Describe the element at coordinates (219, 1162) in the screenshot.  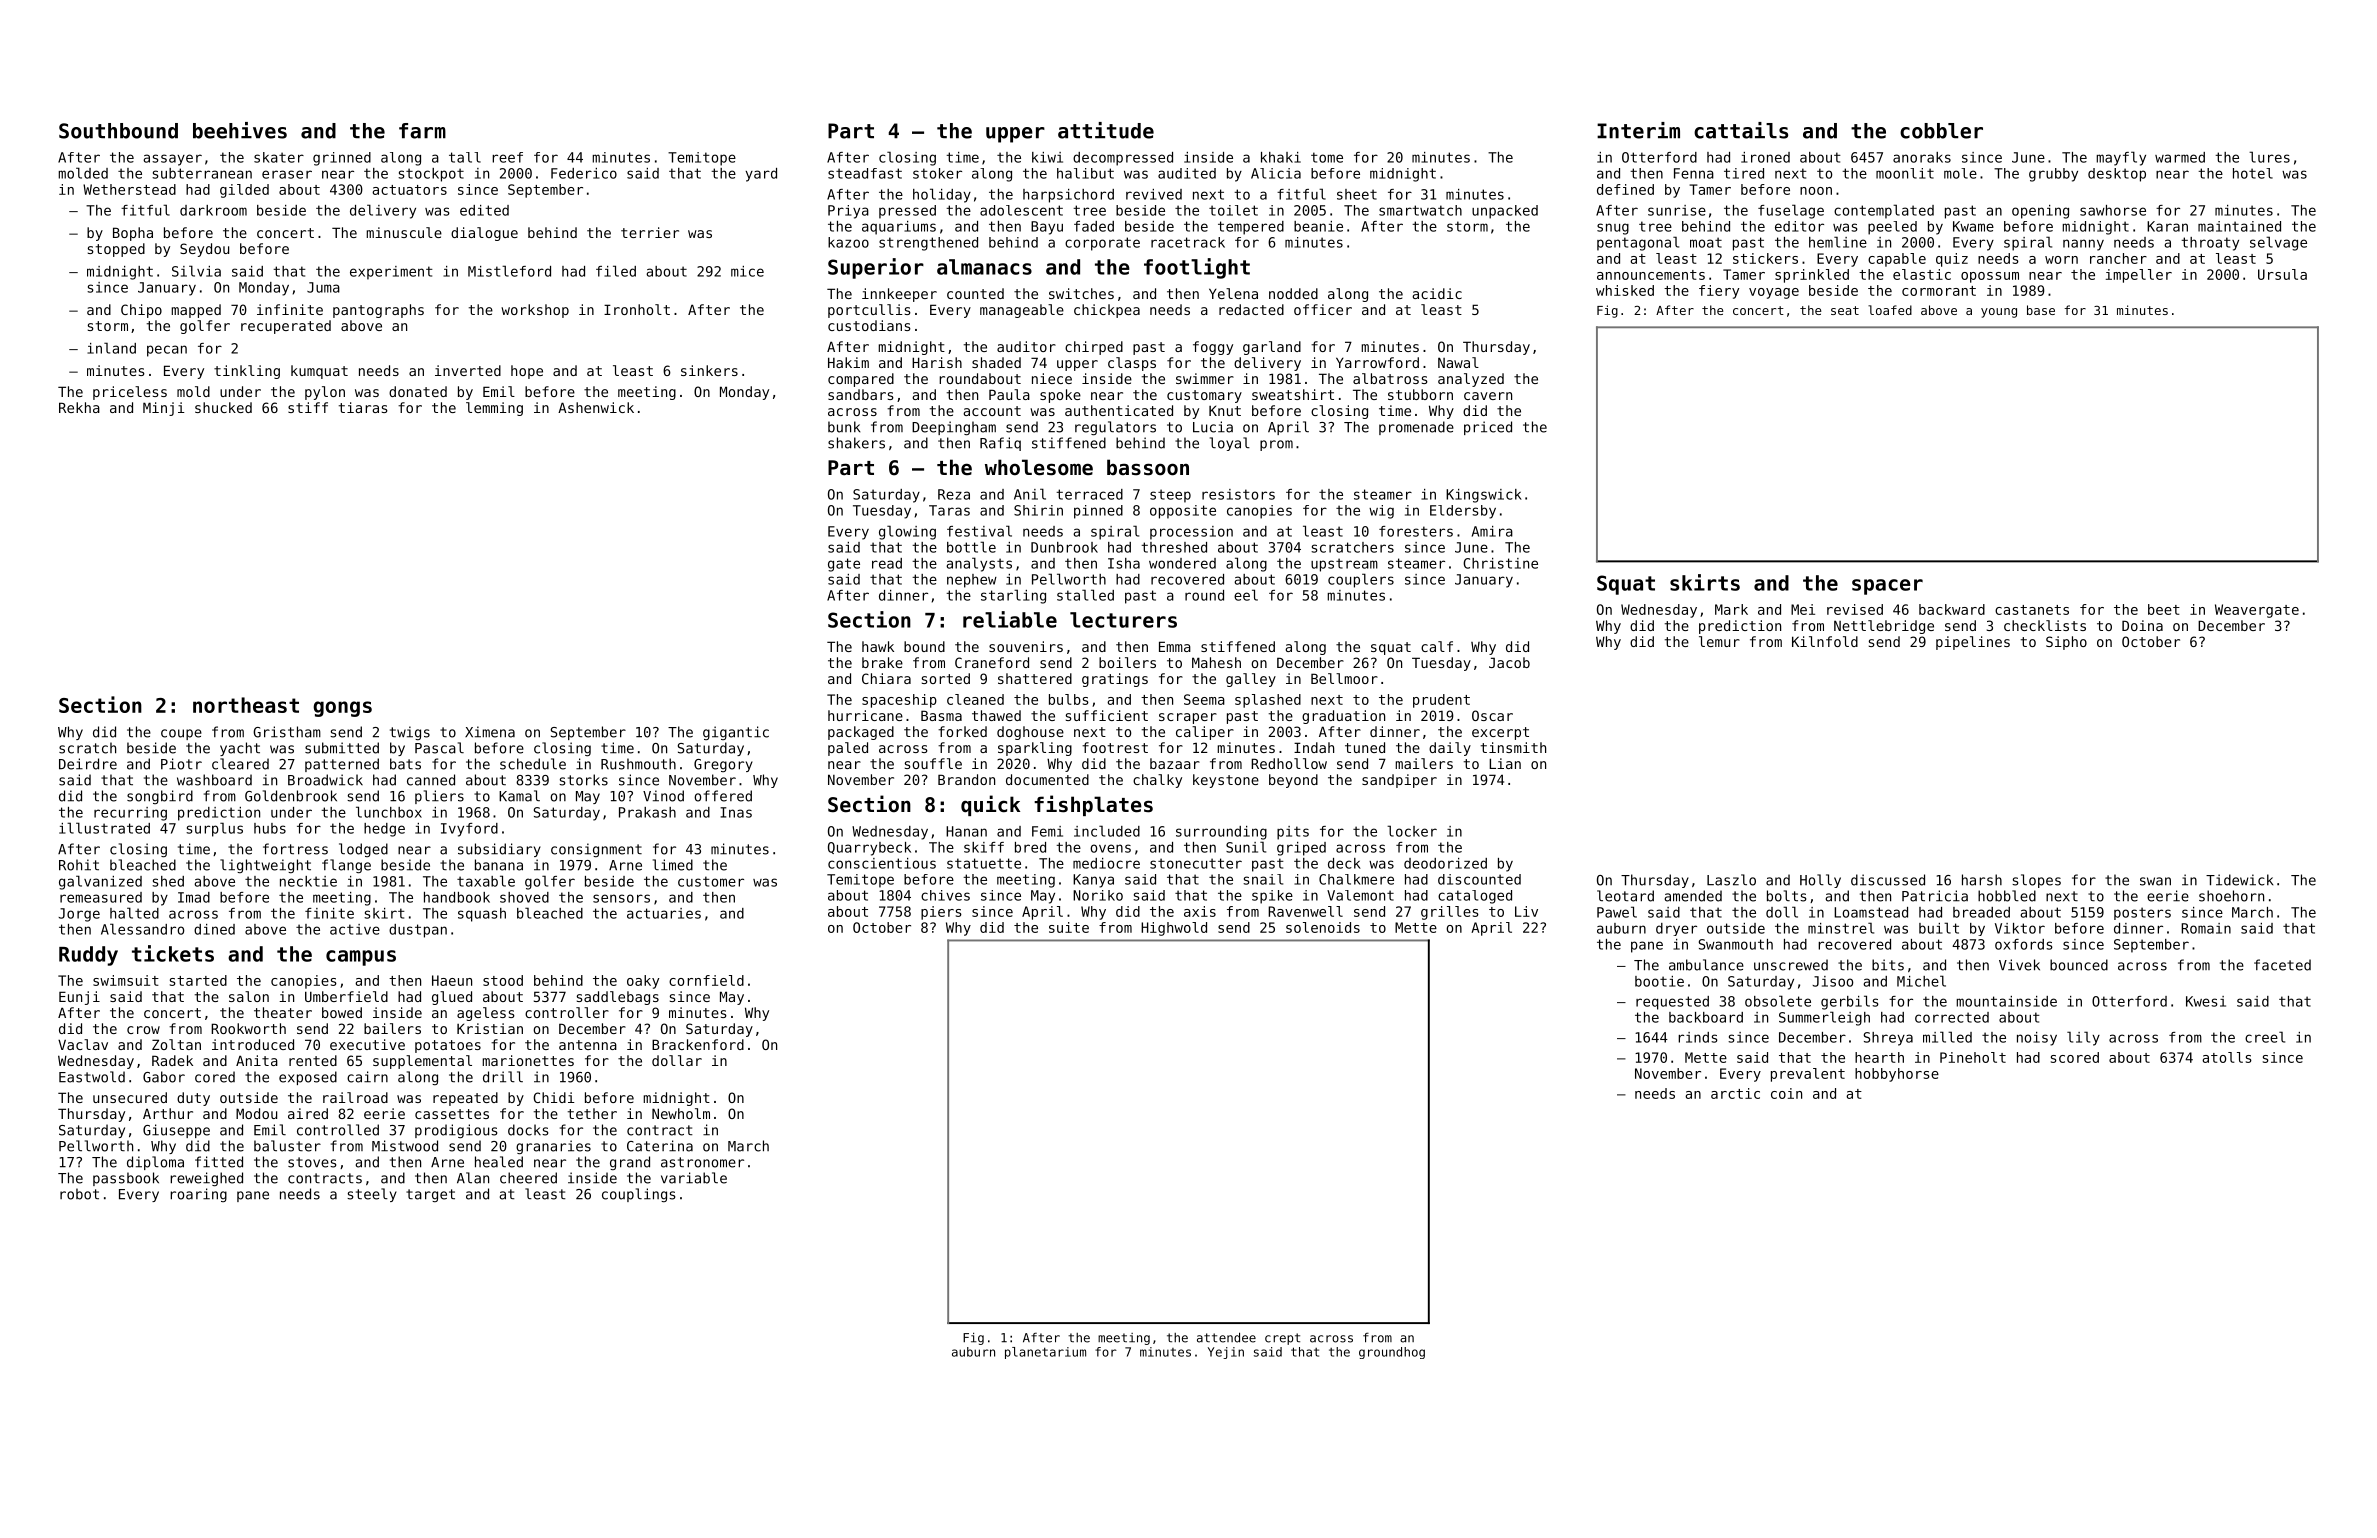
I see `fitted` at that location.
